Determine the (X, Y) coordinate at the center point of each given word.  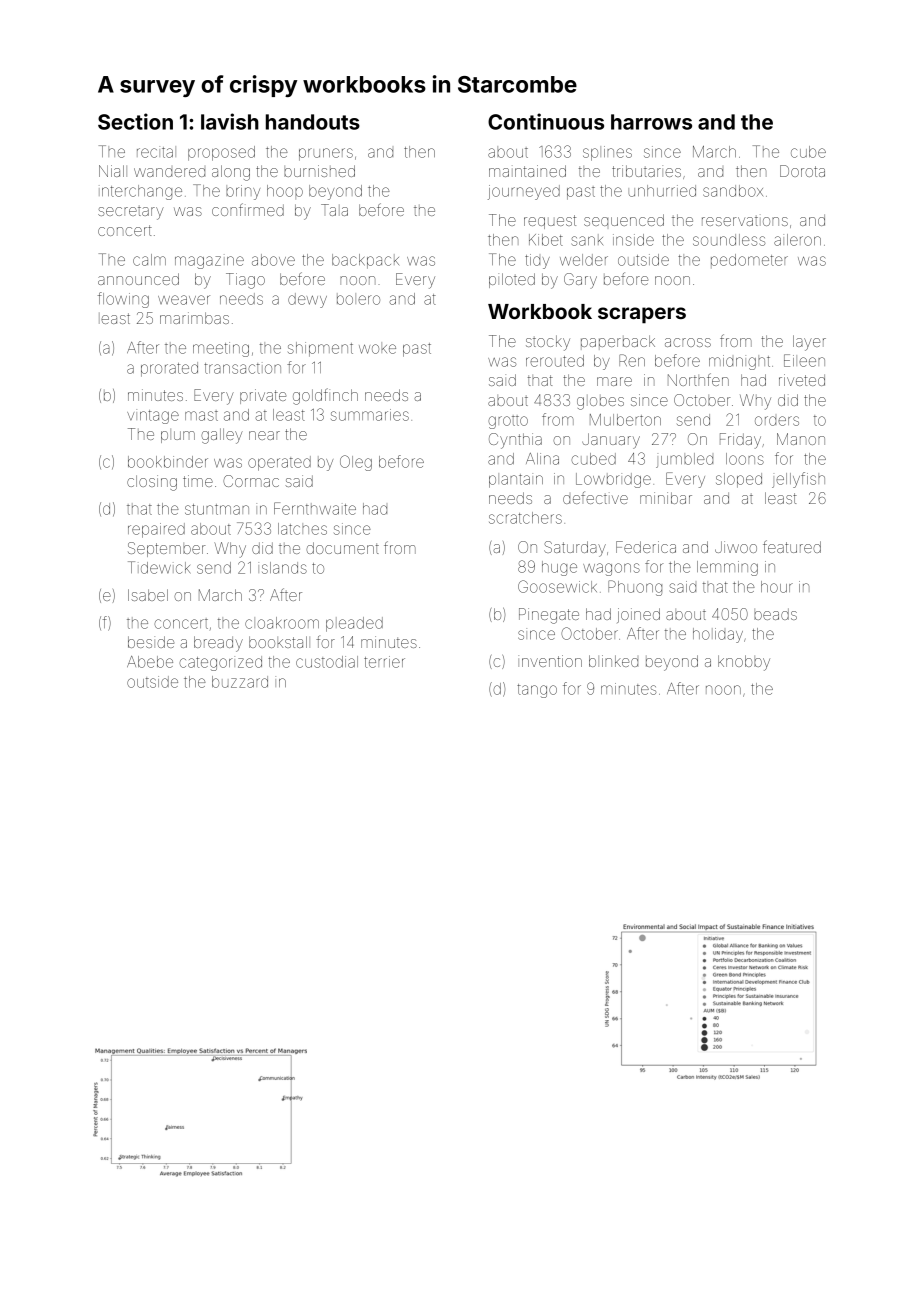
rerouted (555, 361)
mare (614, 381)
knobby (744, 663)
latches (302, 529)
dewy (307, 300)
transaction (242, 368)
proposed (221, 153)
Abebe (150, 662)
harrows (651, 122)
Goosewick (557, 586)
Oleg (356, 463)
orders (777, 421)
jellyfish (798, 480)
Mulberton (625, 420)
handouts (313, 122)
